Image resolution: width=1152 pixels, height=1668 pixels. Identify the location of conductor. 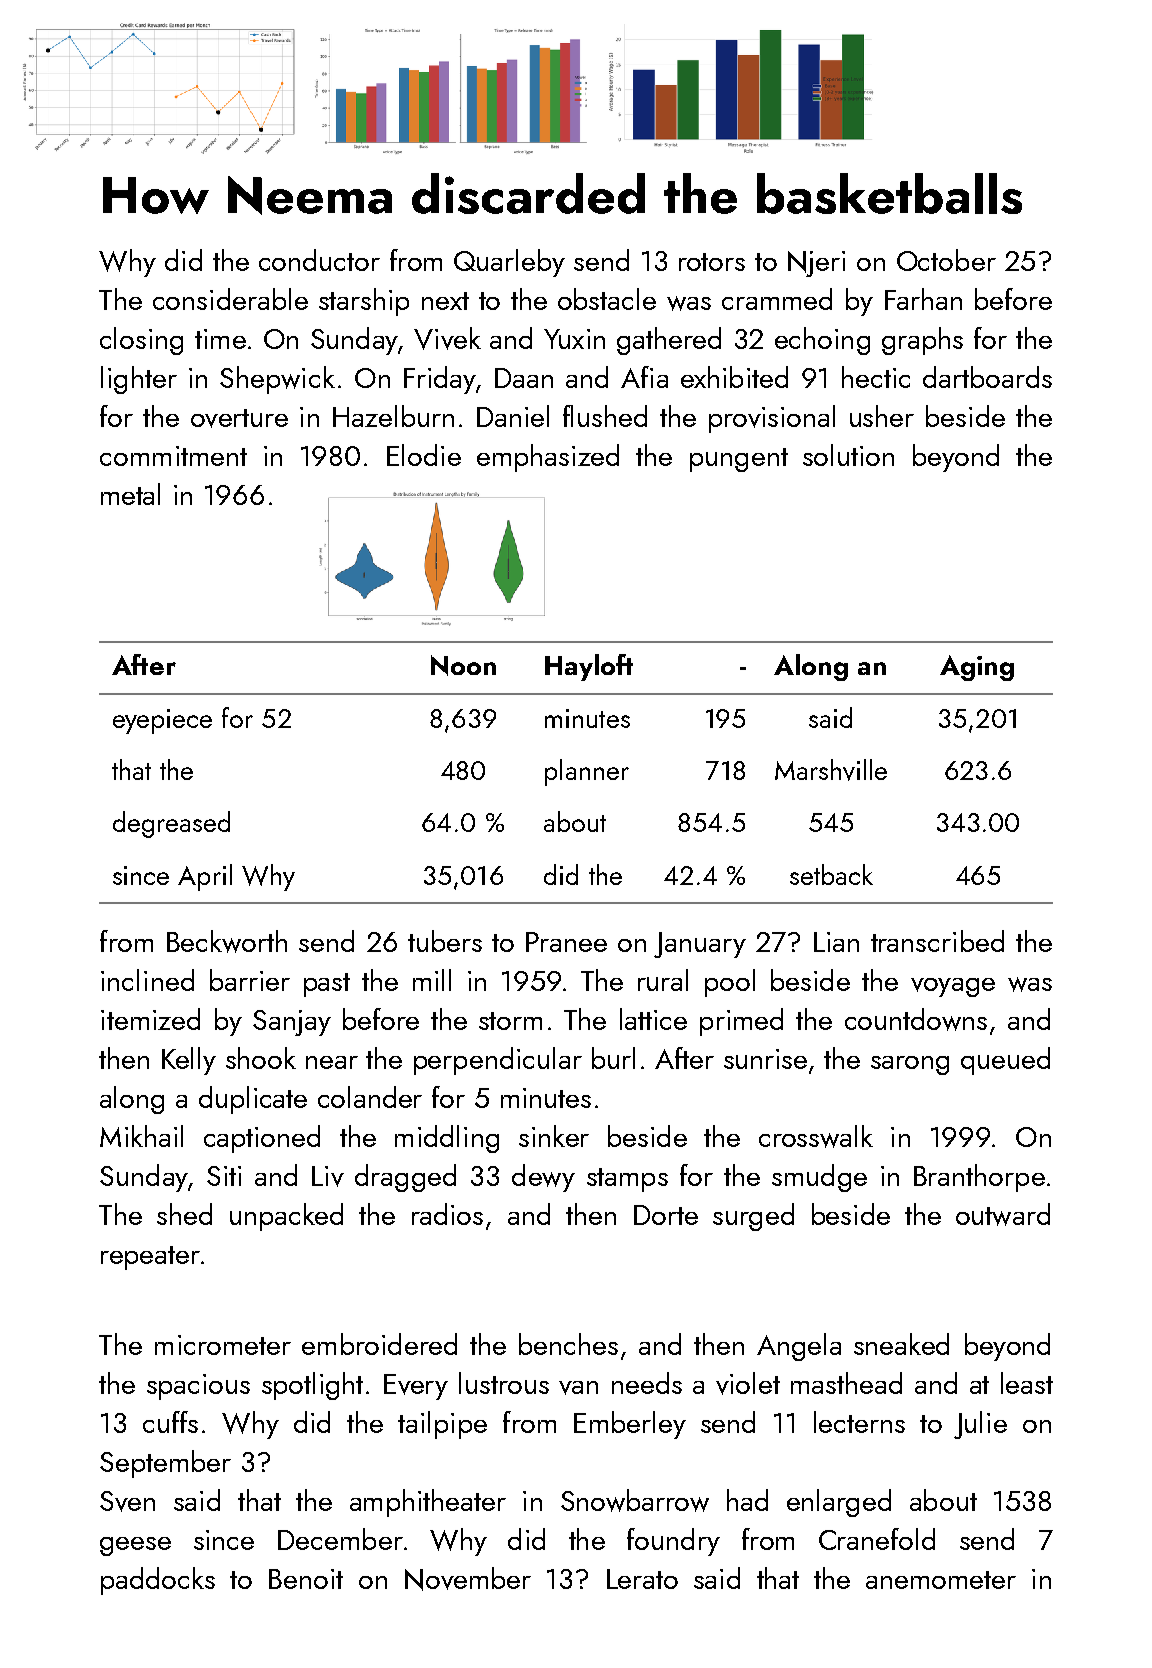
(319, 260).
